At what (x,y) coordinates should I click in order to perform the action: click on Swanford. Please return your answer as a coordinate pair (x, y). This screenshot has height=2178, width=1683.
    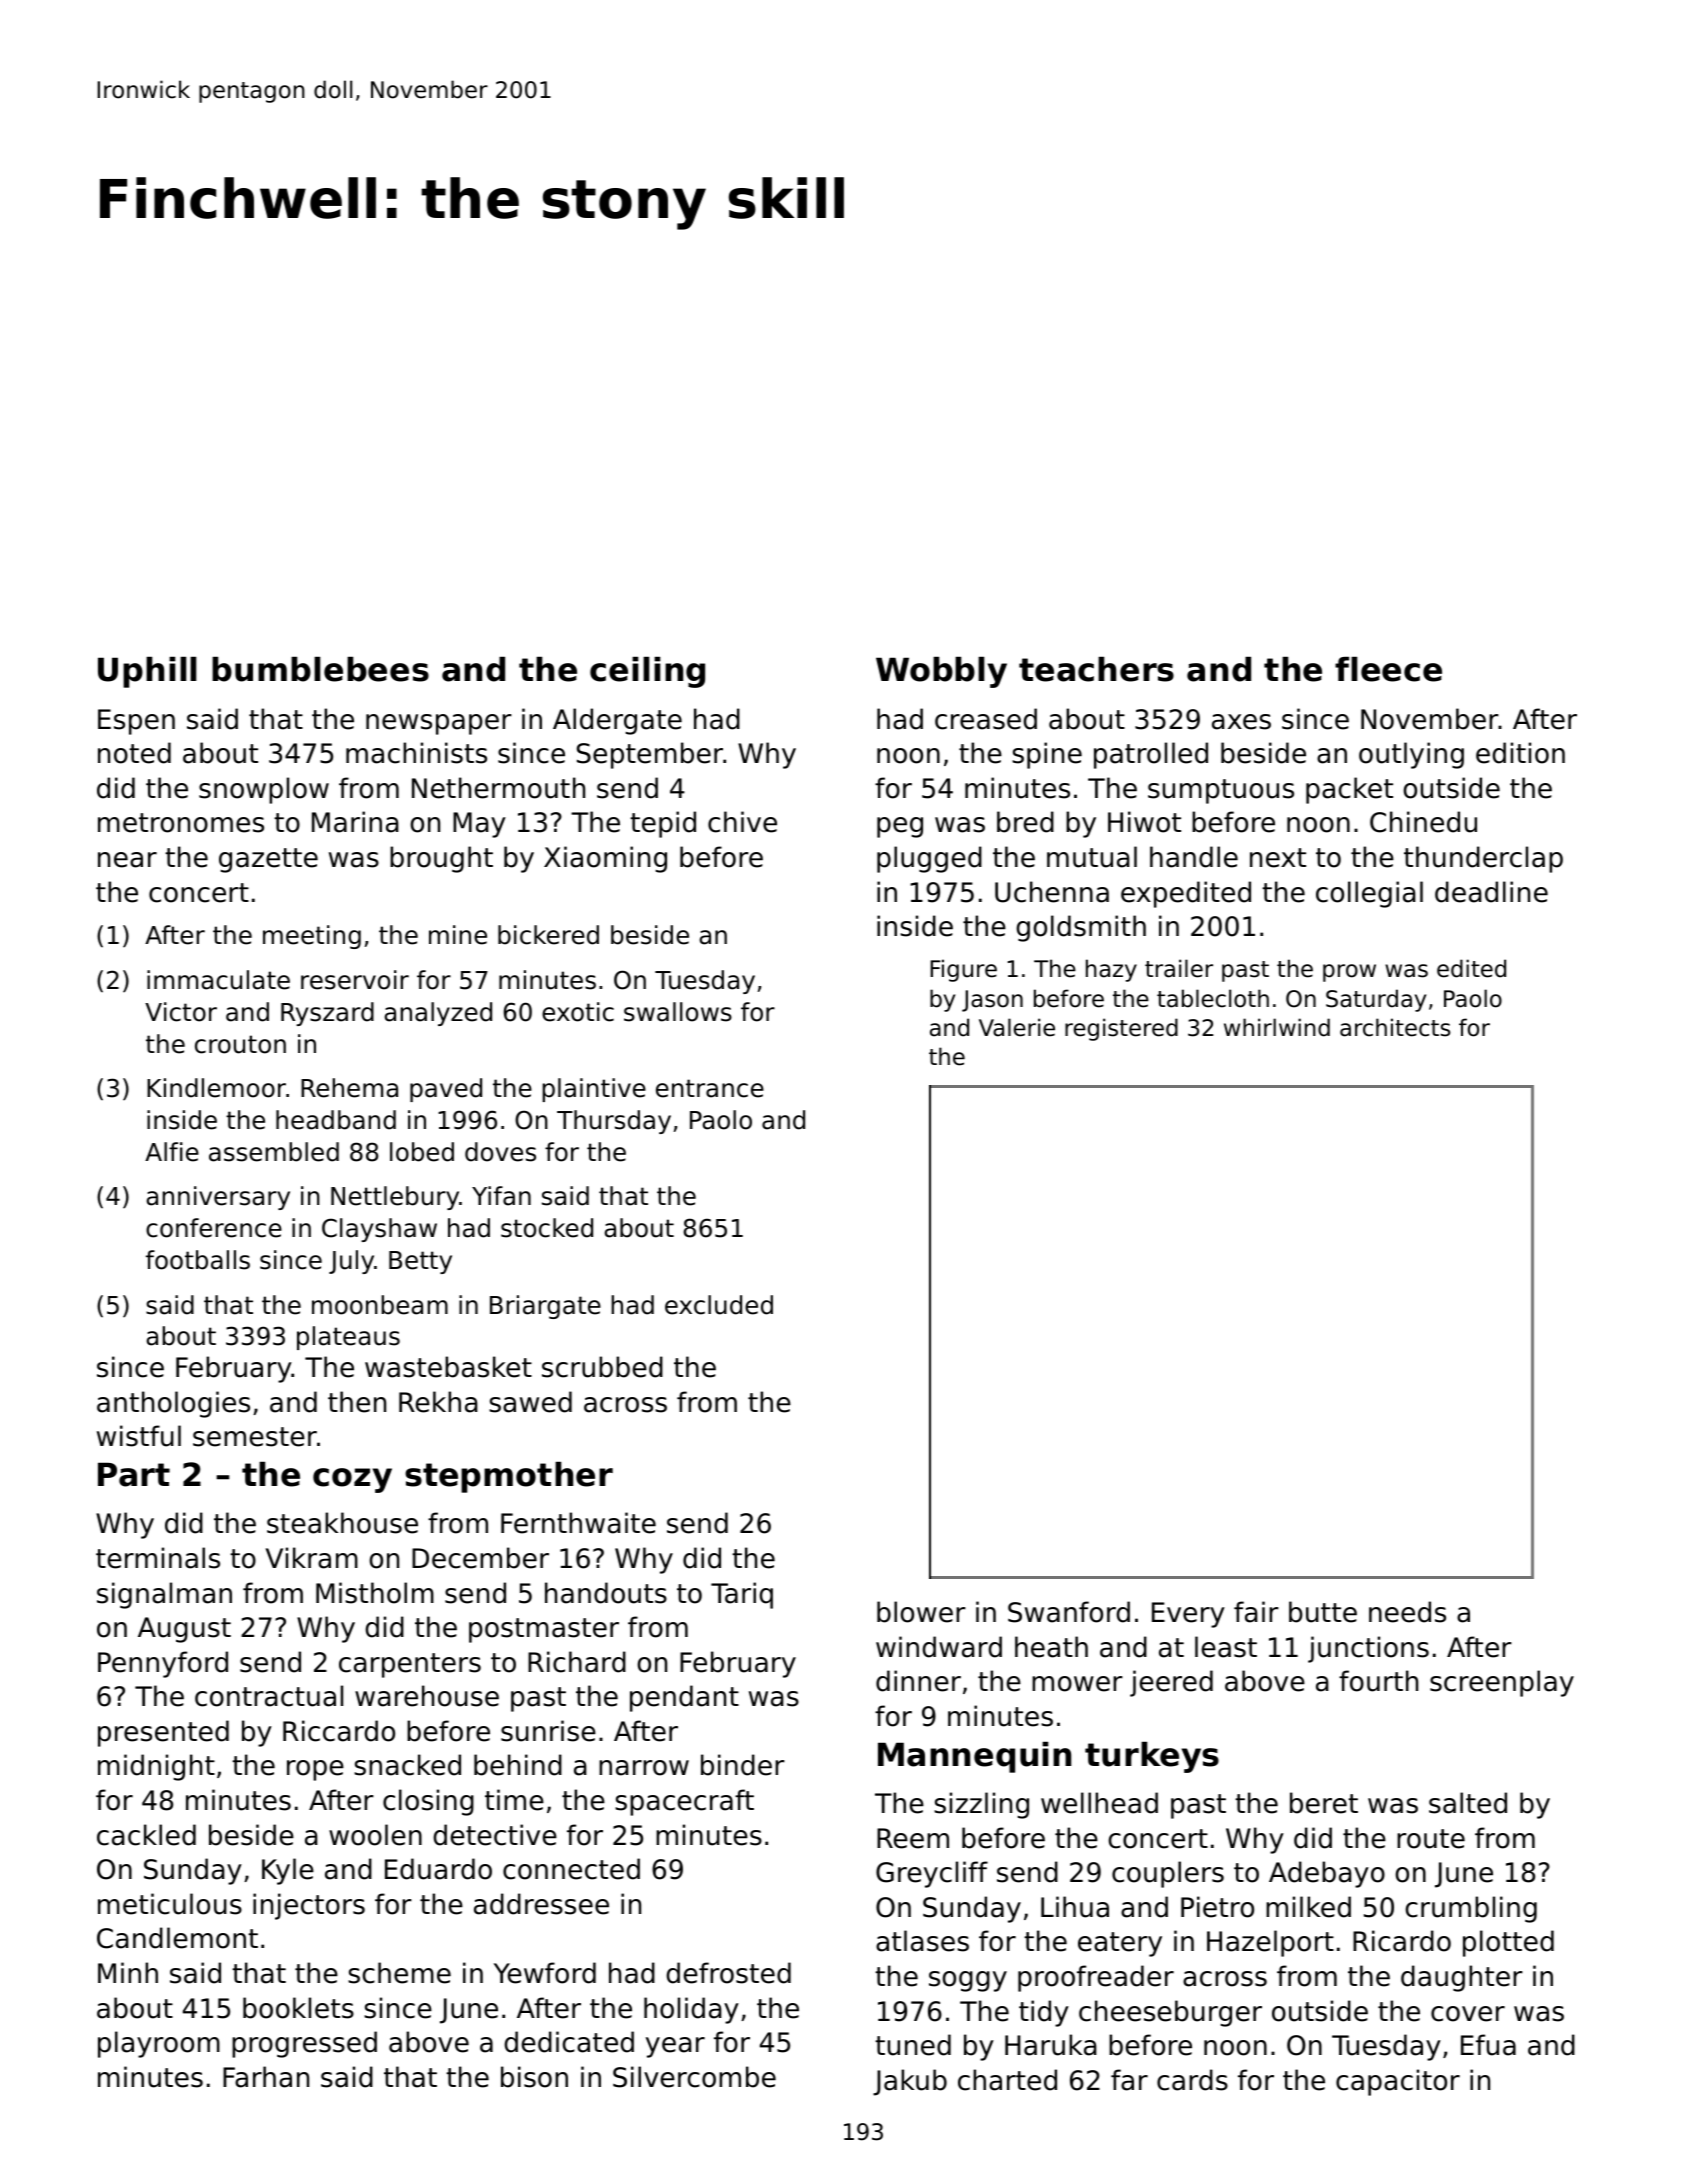
    Looking at the image, I should click on (1069, 1612).
